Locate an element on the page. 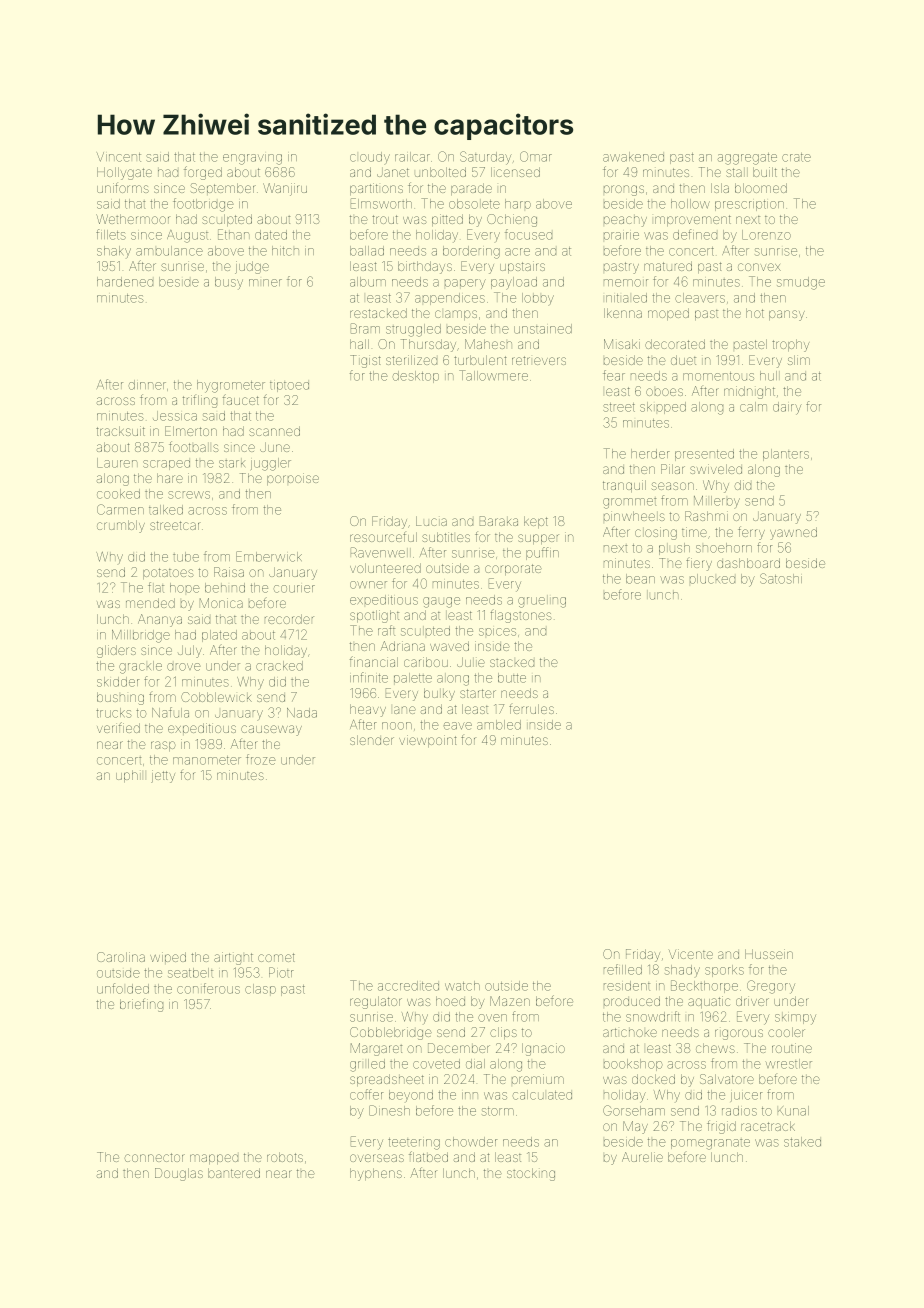 The image size is (924, 1308). Vicente is located at coordinates (691, 954).
